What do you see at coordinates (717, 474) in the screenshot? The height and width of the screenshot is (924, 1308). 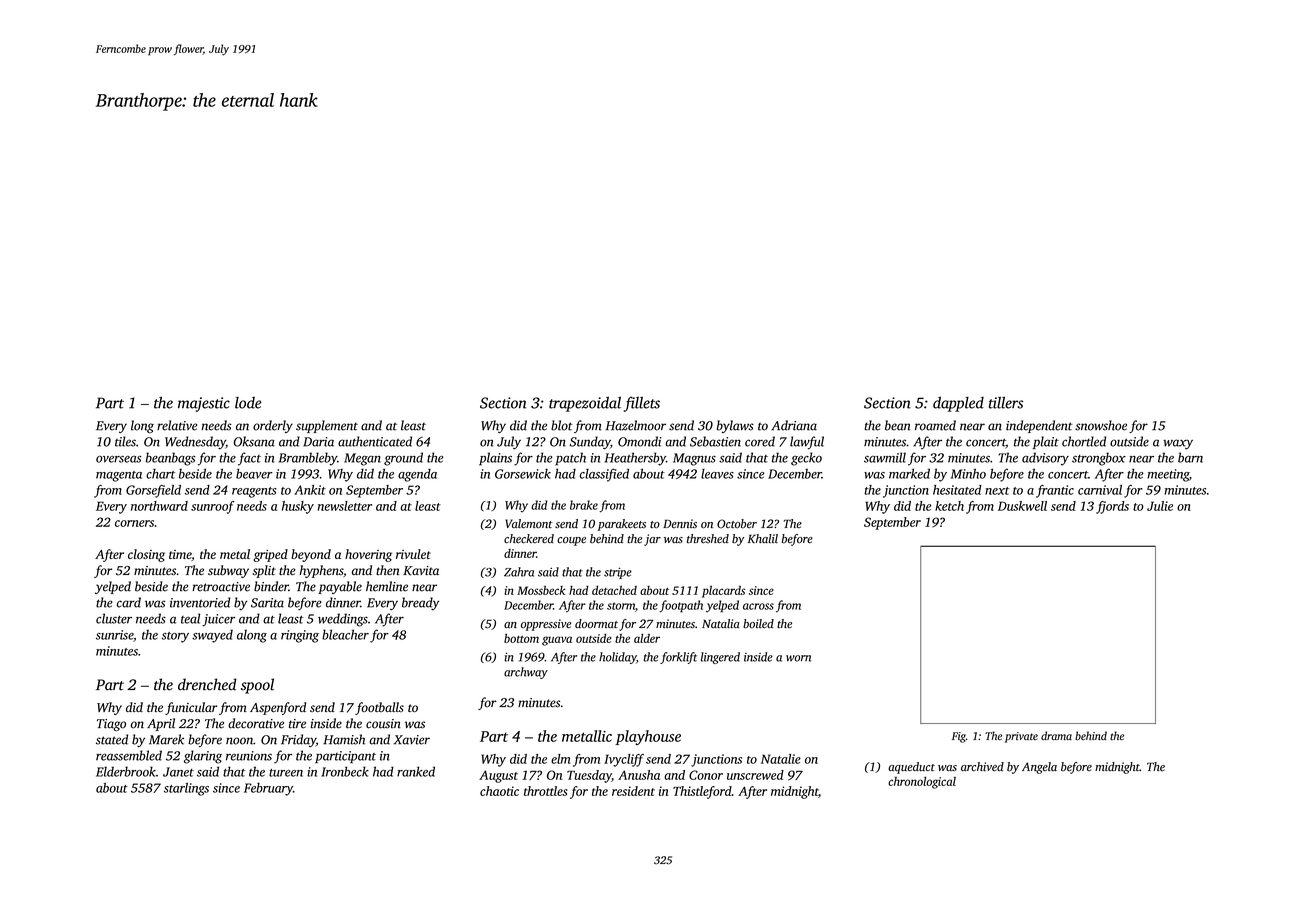 I see `leaves` at bounding box center [717, 474].
